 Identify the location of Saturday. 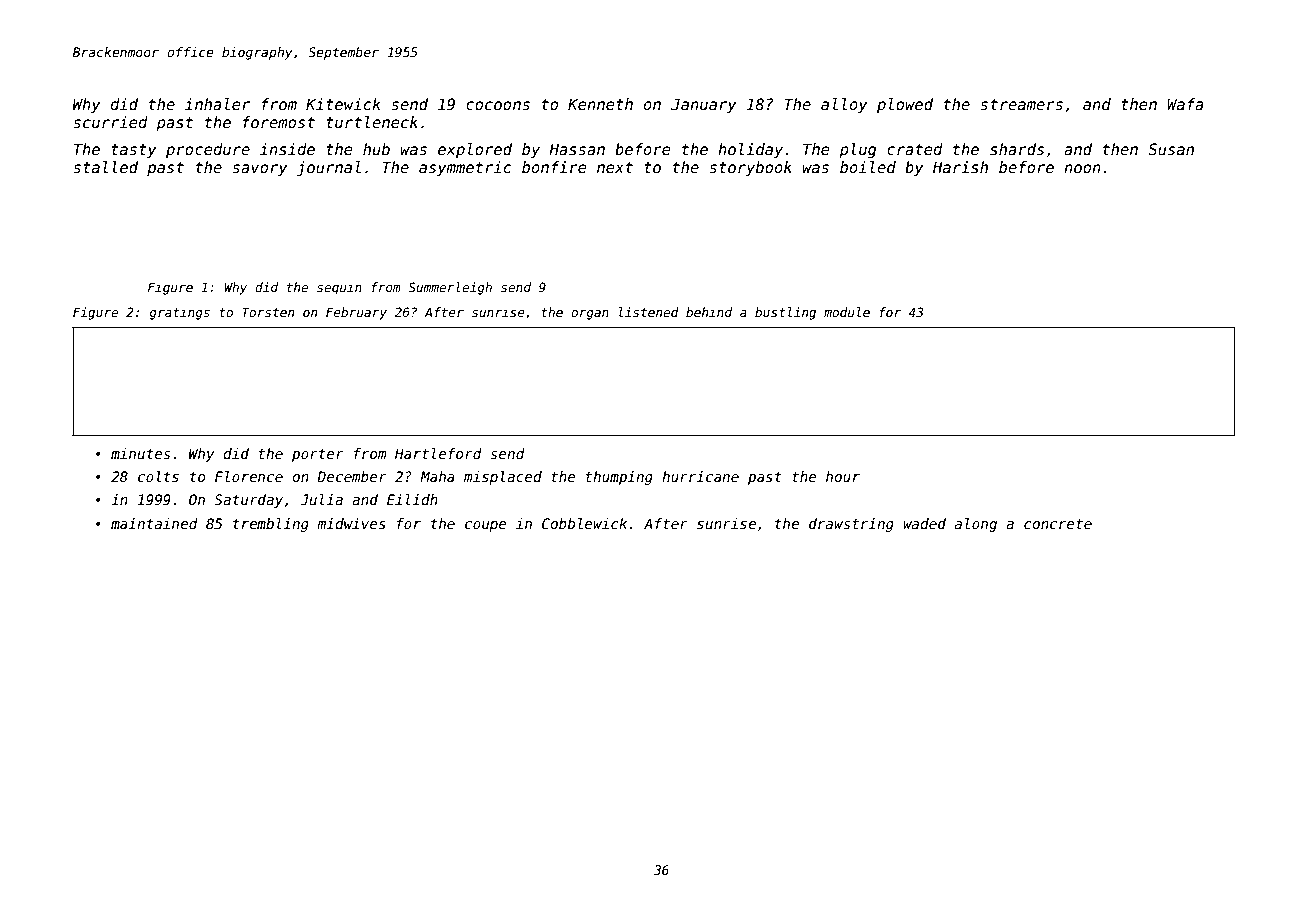
(248, 501).
